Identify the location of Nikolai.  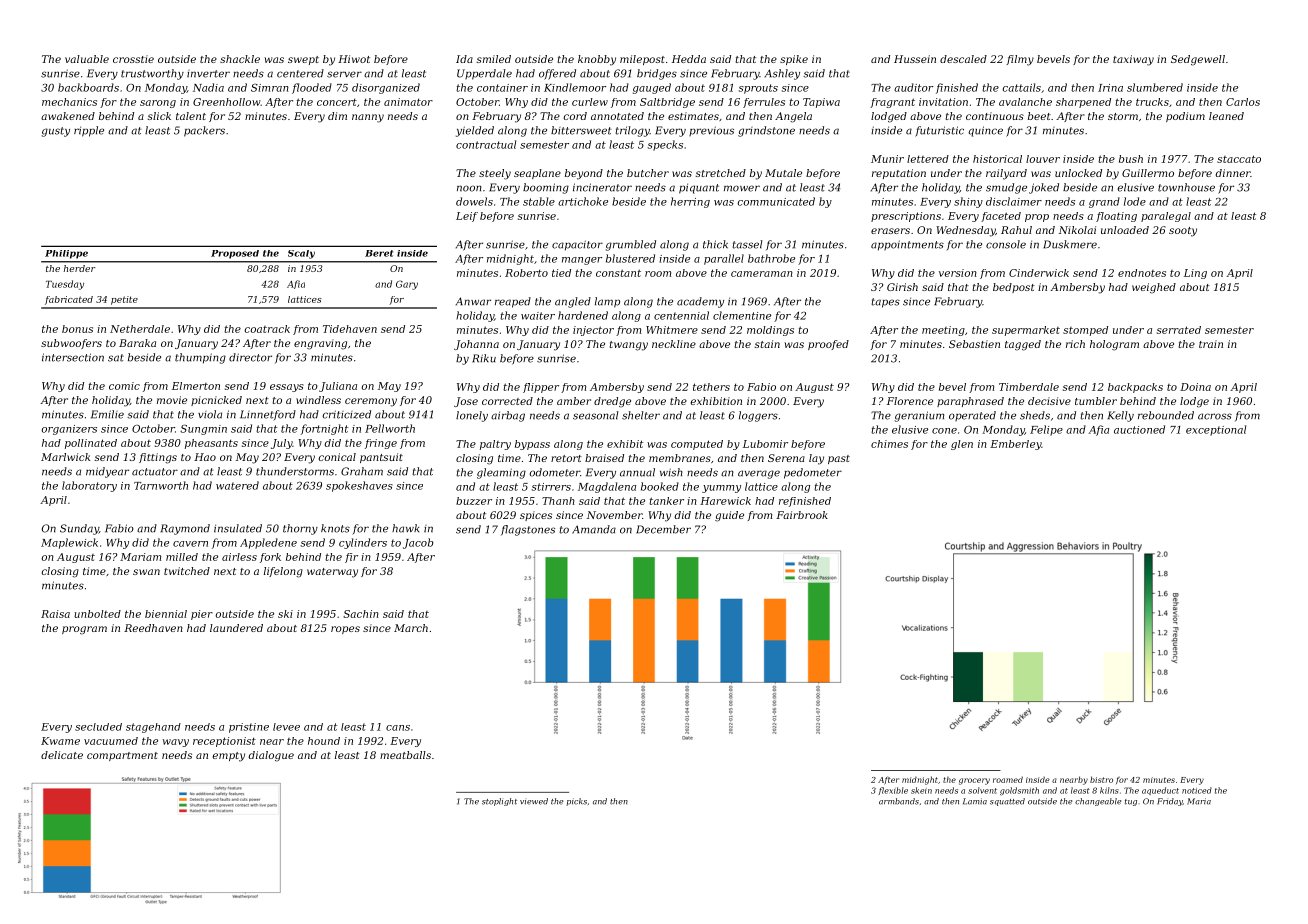
(1077, 230).
